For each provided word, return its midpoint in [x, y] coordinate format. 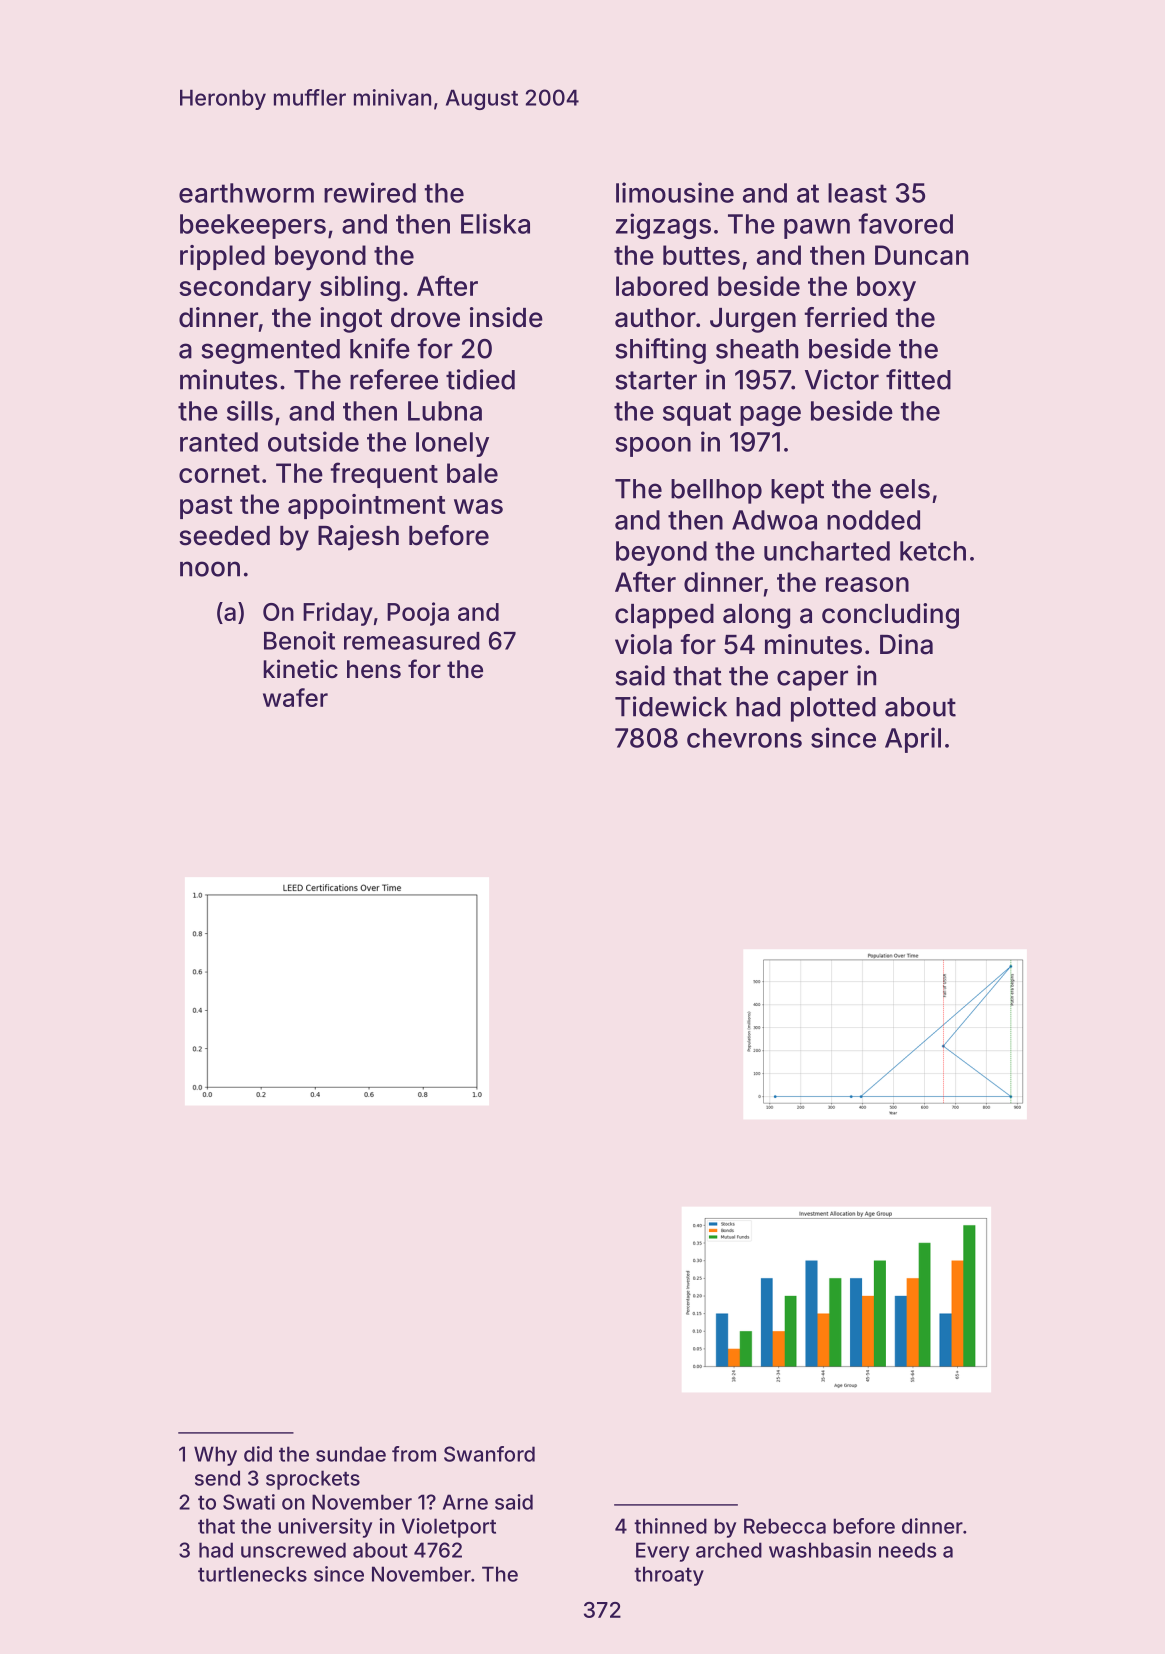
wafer [295, 697]
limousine [675, 192]
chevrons [744, 738]
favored [906, 223]
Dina [906, 644]
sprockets [313, 1480]
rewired [370, 192]
